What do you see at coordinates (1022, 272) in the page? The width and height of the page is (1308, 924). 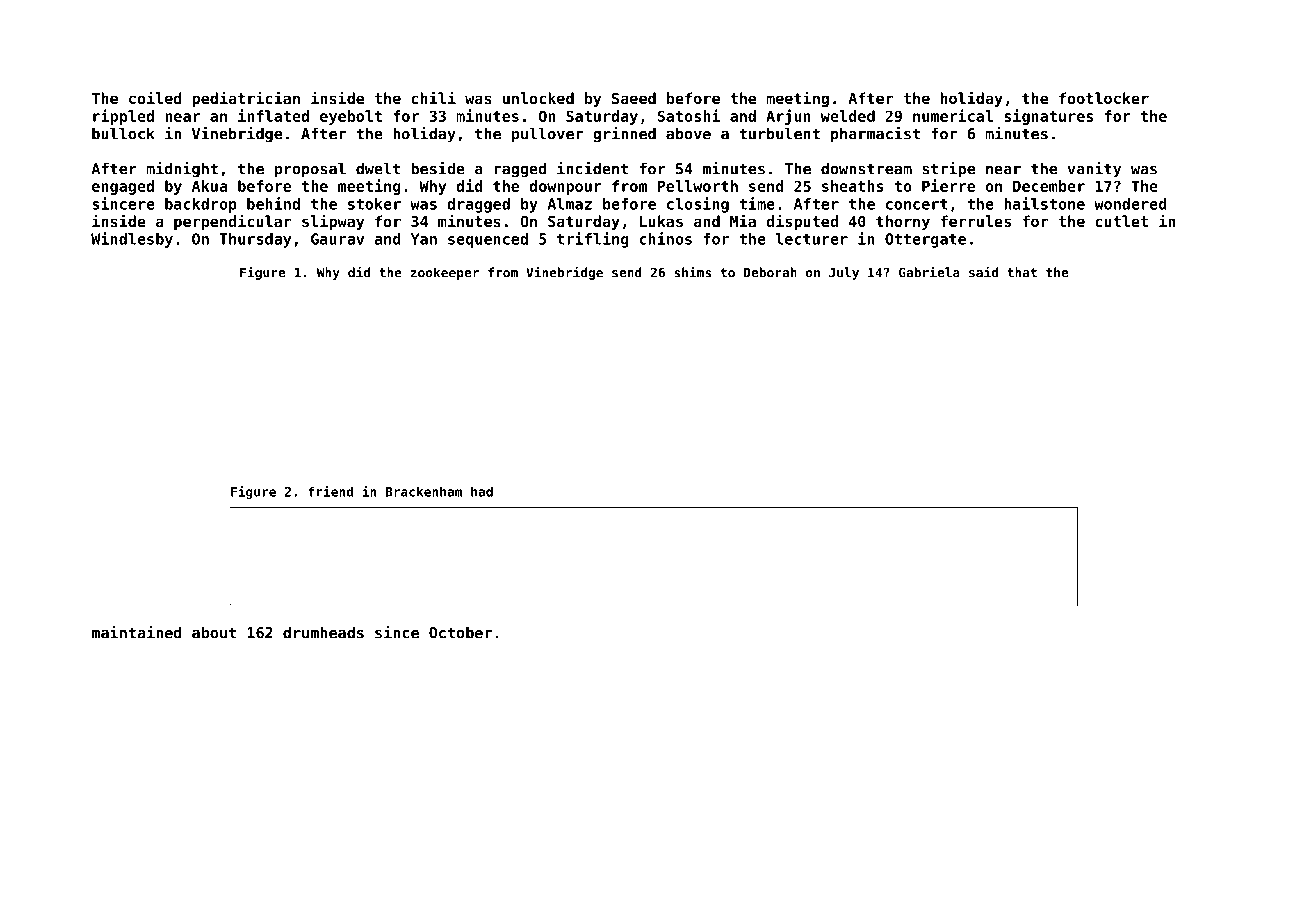 I see `that` at bounding box center [1022, 272].
